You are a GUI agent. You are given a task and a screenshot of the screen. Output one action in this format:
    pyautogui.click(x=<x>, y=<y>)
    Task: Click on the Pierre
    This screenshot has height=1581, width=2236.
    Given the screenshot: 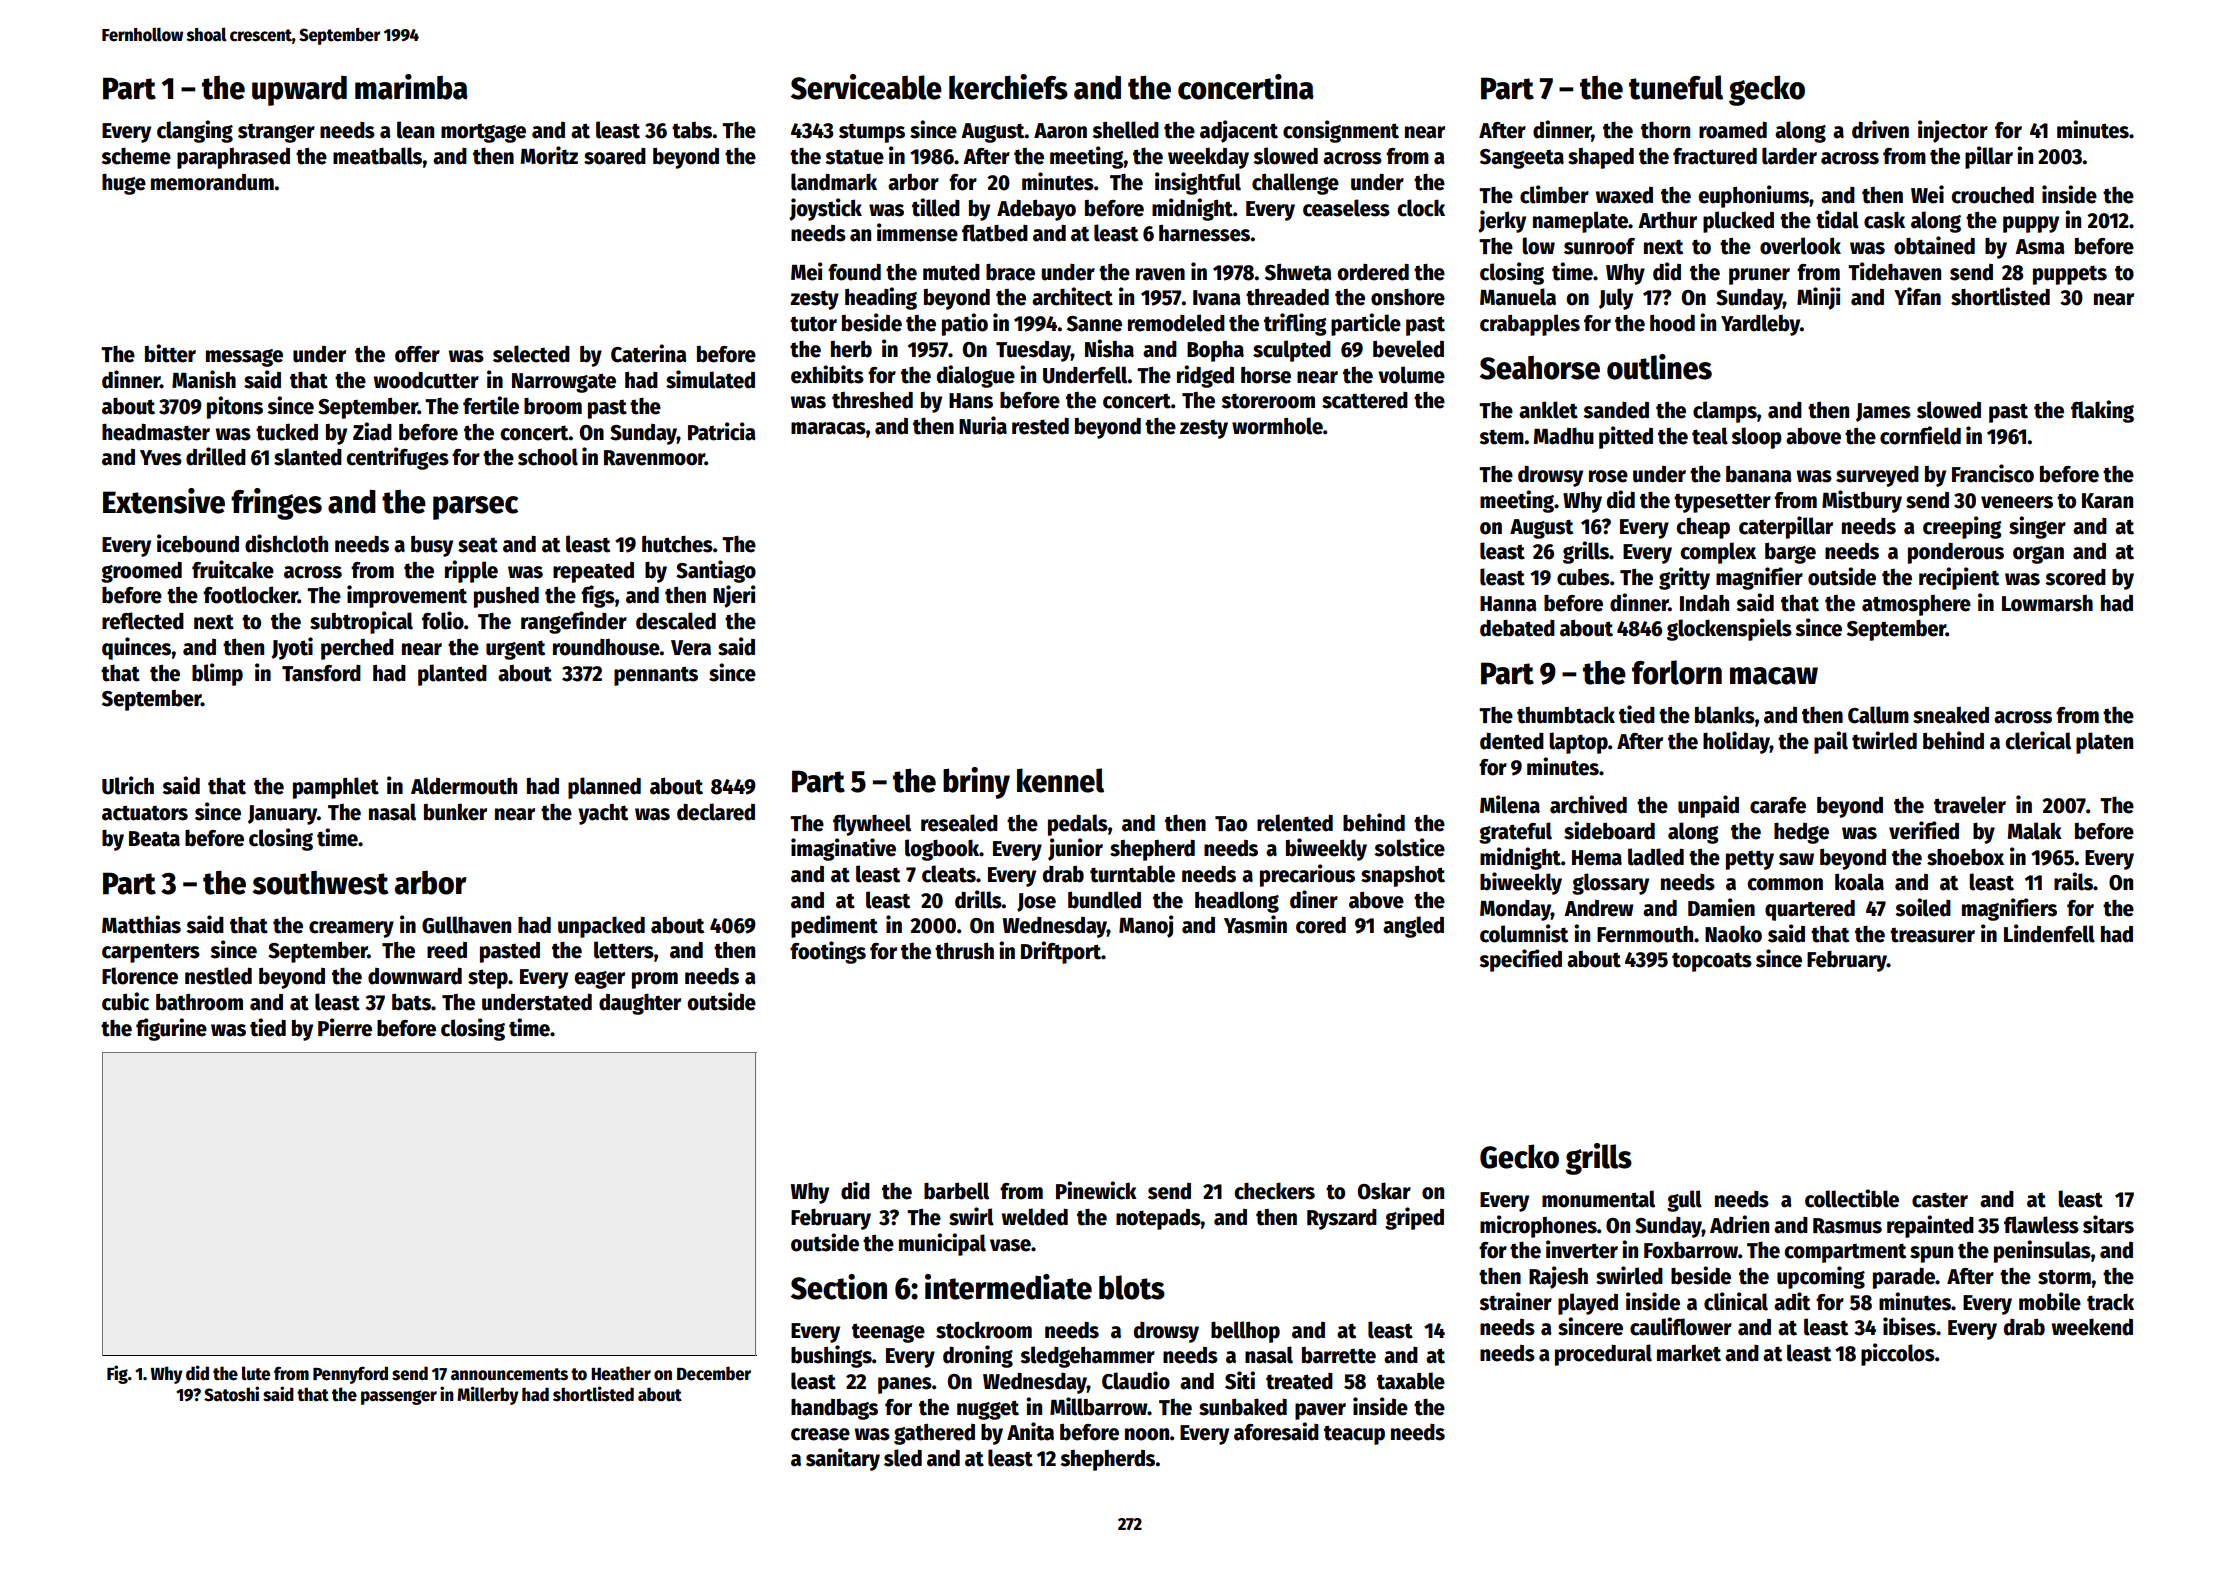 What is the action you would take?
    pyautogui.click(x=345, y=1027)
